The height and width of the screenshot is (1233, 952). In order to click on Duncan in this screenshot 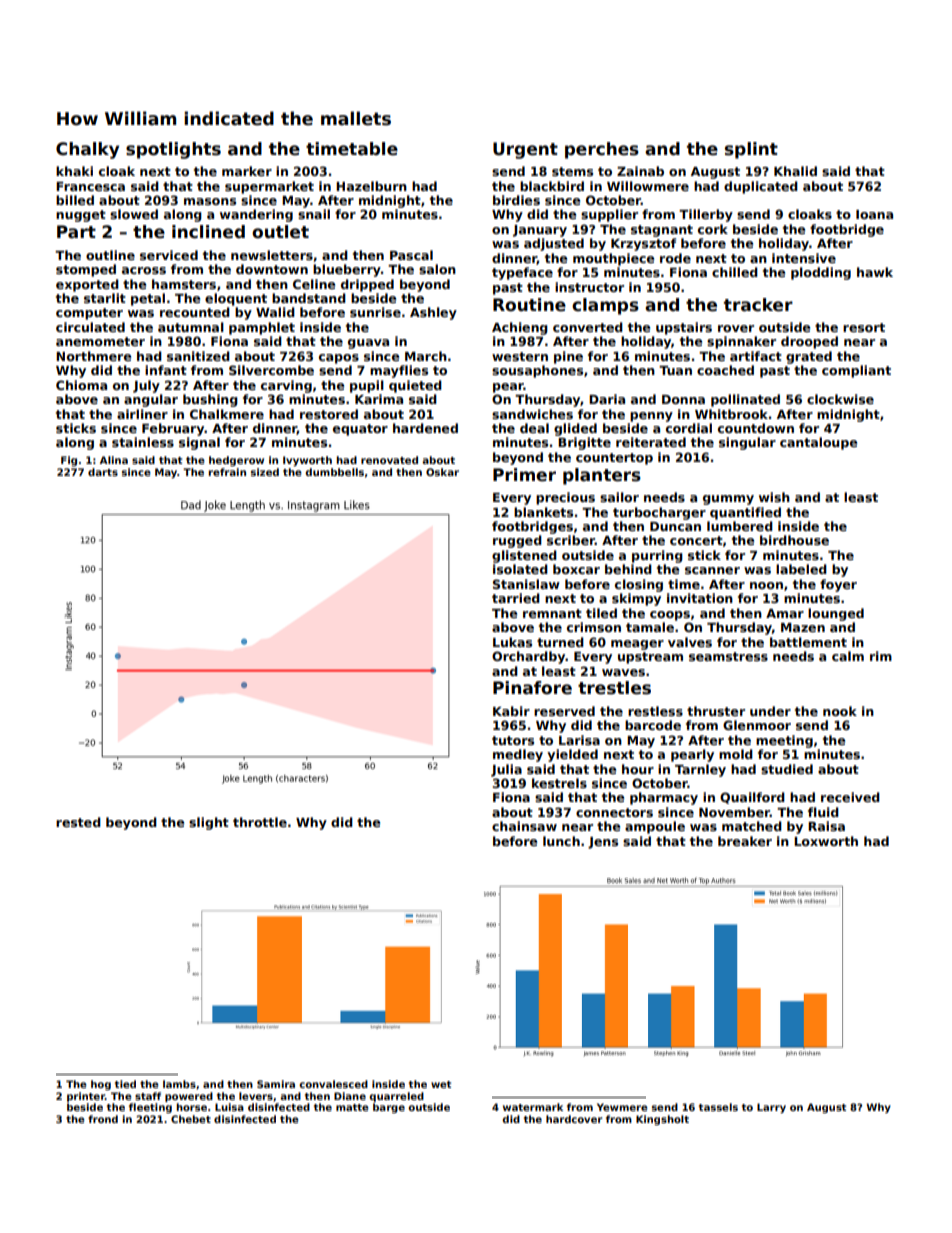, I will do `click(675, 526)`.
